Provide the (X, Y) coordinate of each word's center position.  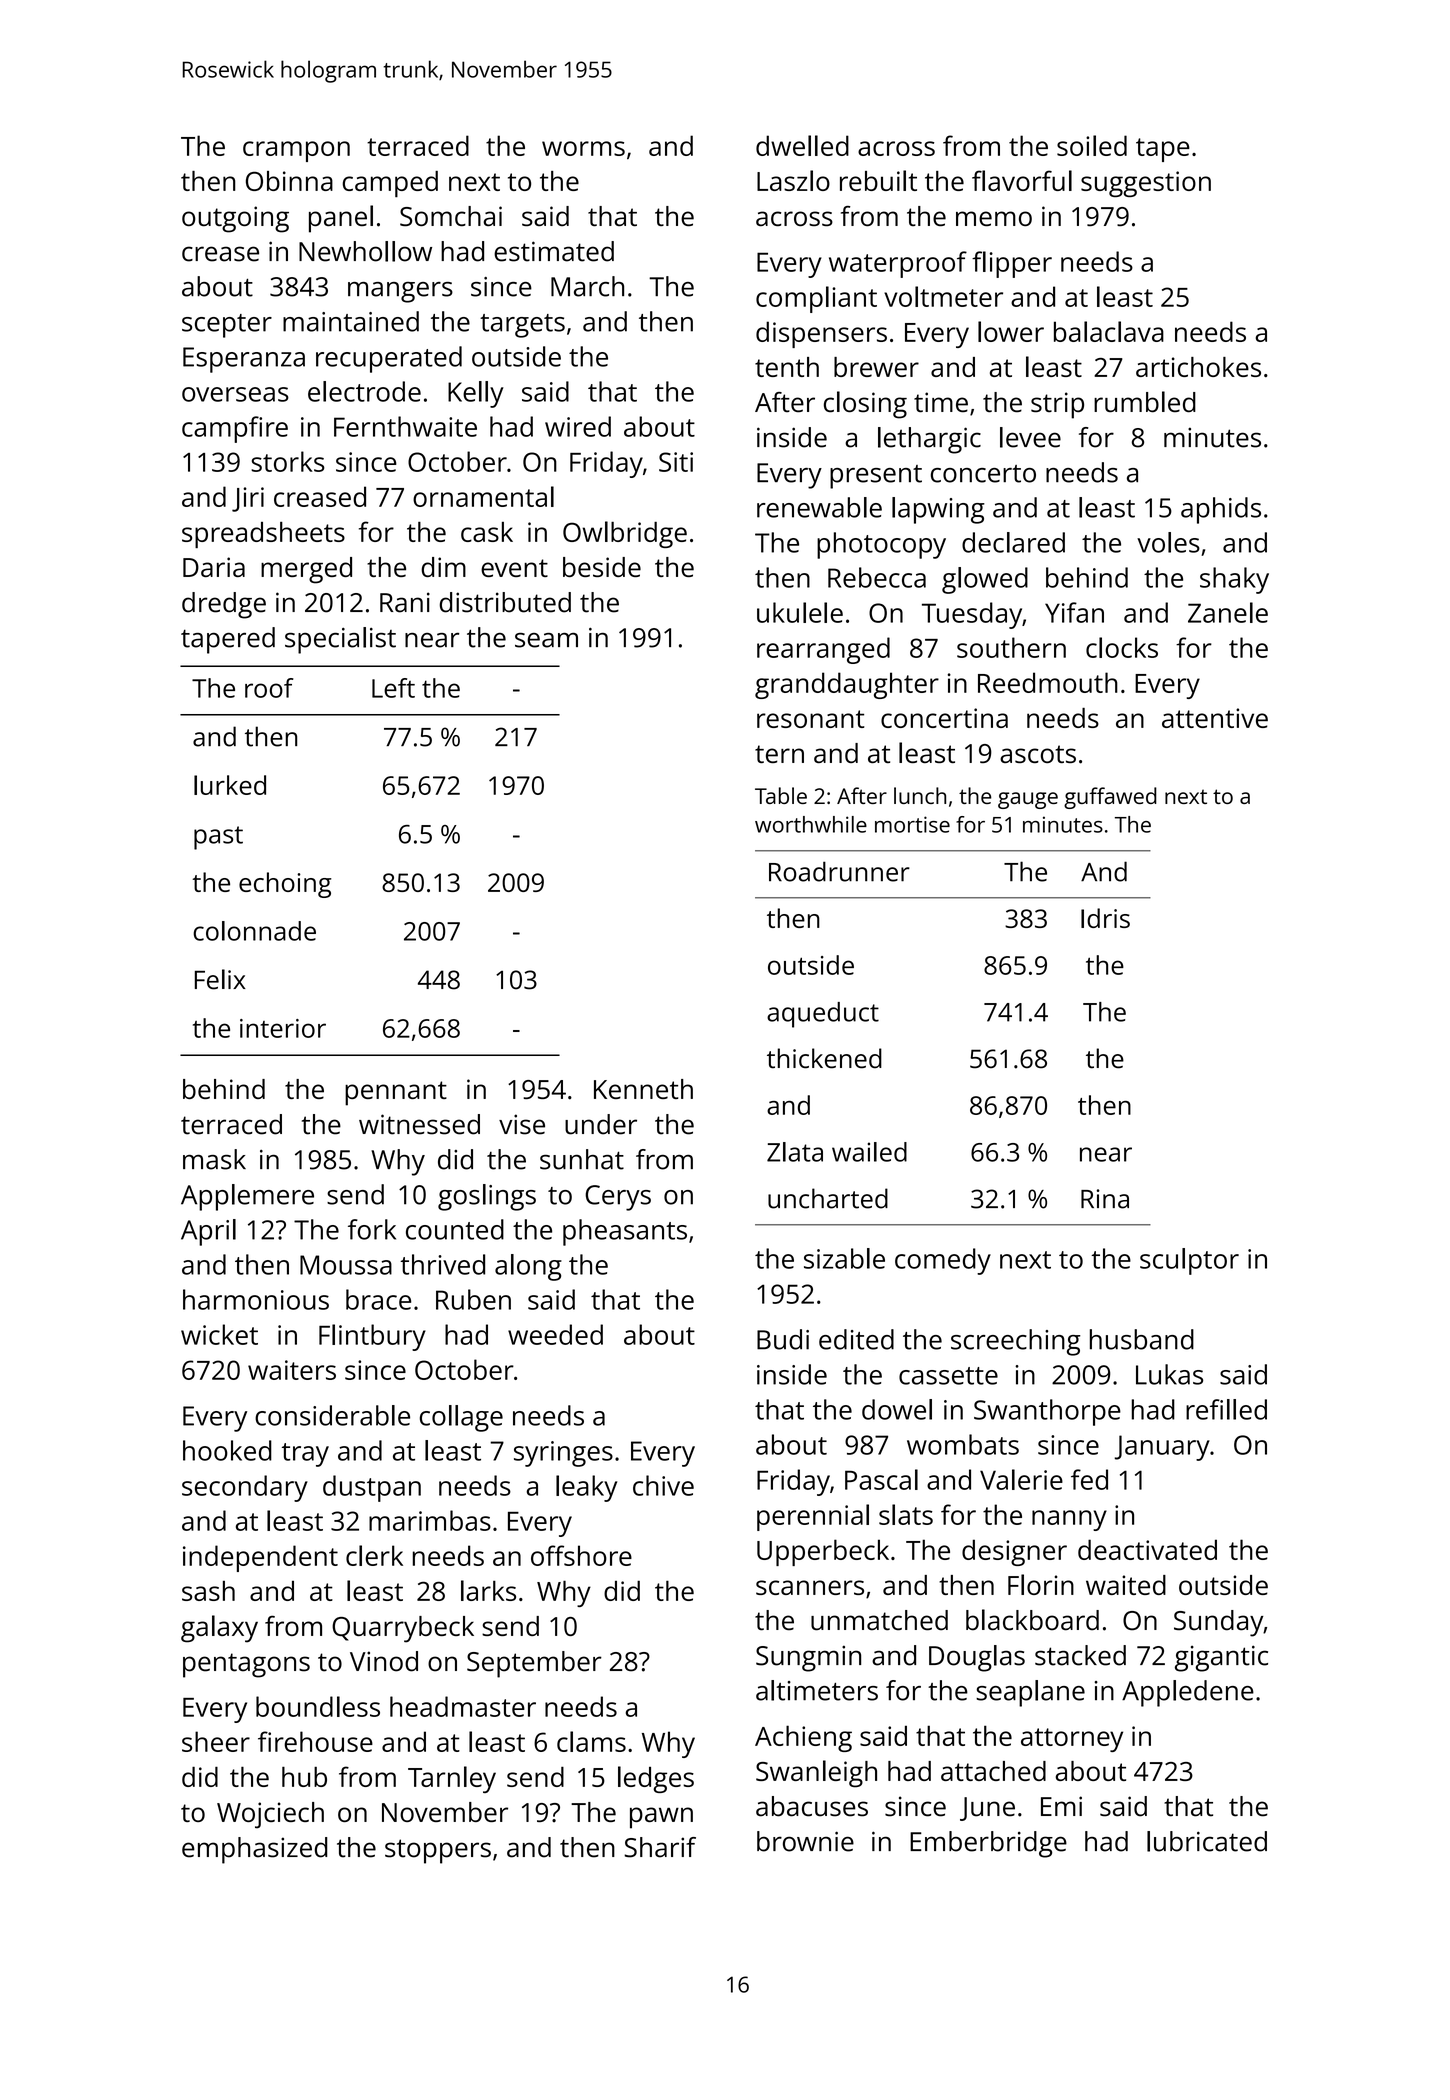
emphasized (254, 1850)
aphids (1221, 510)
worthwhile (811, 824)
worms (583, 148)
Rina (1105, 1199)
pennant (396, 1093)
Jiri (248, 499)
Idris (1105, 918)
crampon (296, 151)
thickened (824, 1058)
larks (488, 1590)
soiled (1092, 145)
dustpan (372, 1488)
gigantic (1221, 1658)
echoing (285, 885)
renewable (819, 507)
